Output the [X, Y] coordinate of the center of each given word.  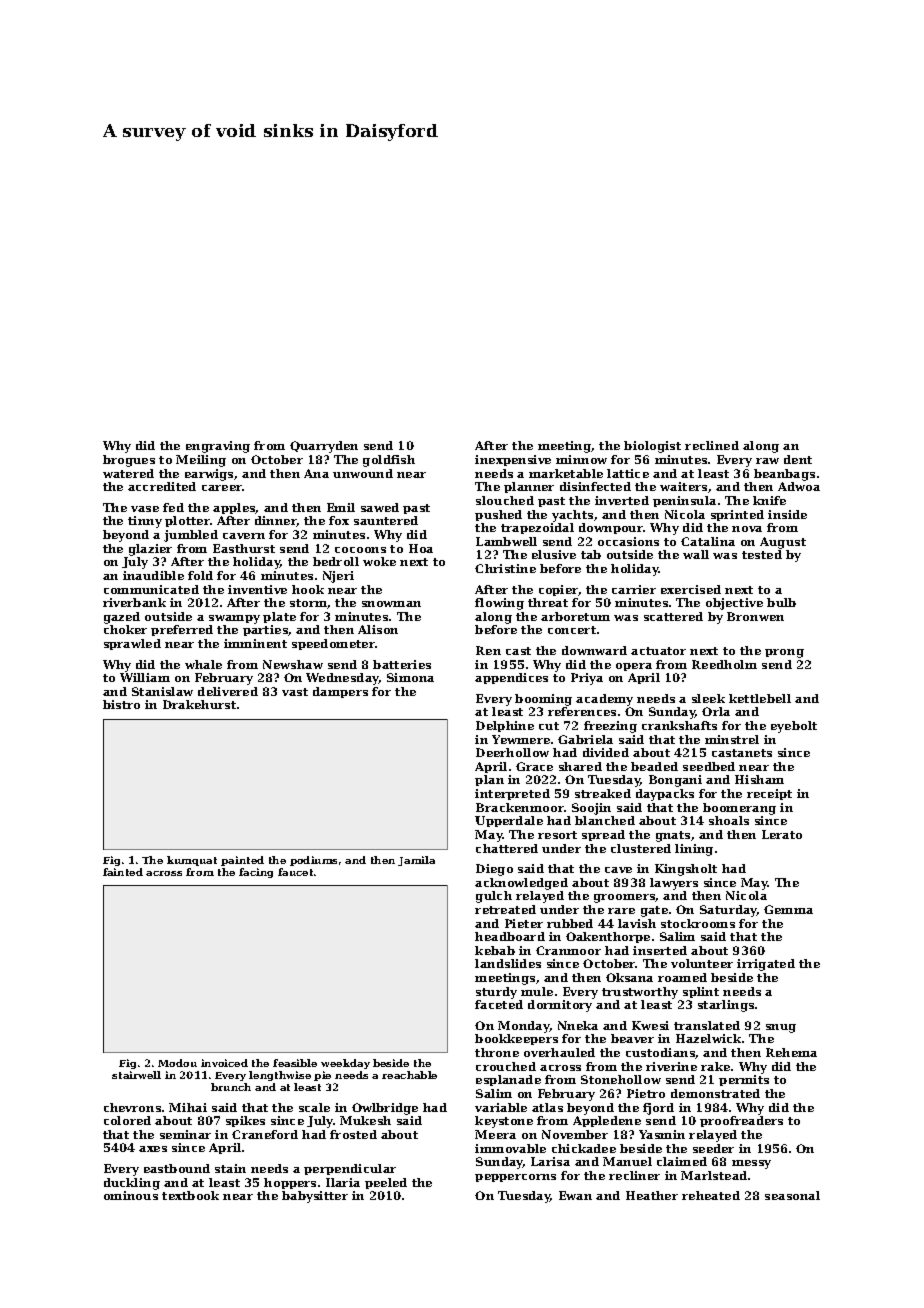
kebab [495, 950]
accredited [162, 486]
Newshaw [293, 664]
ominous [131, 1195]
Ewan [575, 1195]
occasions [628, 541]
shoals [729, 820]
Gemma [788, 909]
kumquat [192, 861]
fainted [123, 872]
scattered [673, 616]
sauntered [386, 520]
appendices [511, 678]
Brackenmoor [520, 807]
